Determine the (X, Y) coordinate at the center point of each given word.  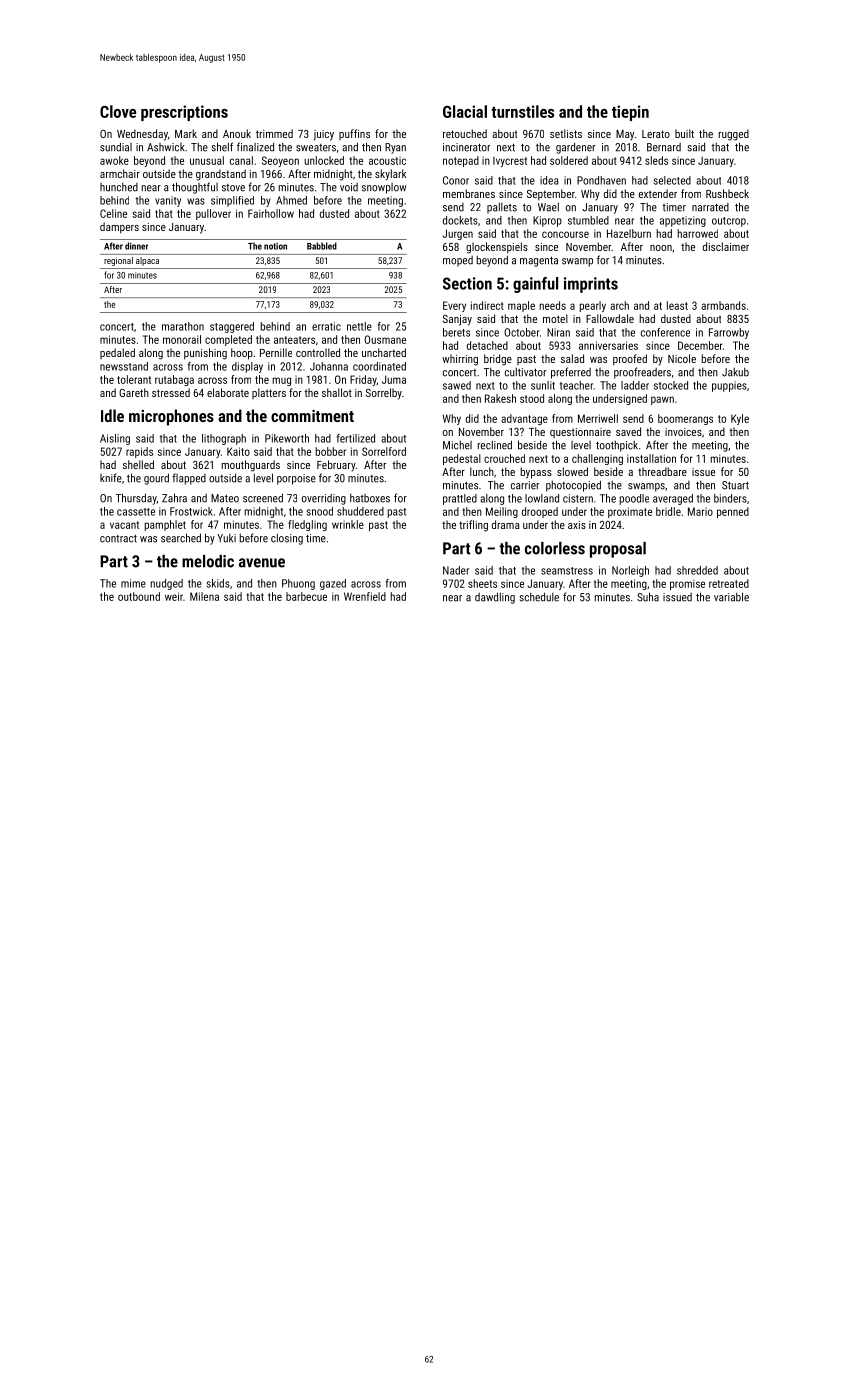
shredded (697, 570)
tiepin (630, 113)
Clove (118, 111)
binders (730, 498)
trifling (473, 526)
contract (118, 539)
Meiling (502, 512)
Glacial (465, 111)
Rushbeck (727, 193)
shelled (138, 464)
